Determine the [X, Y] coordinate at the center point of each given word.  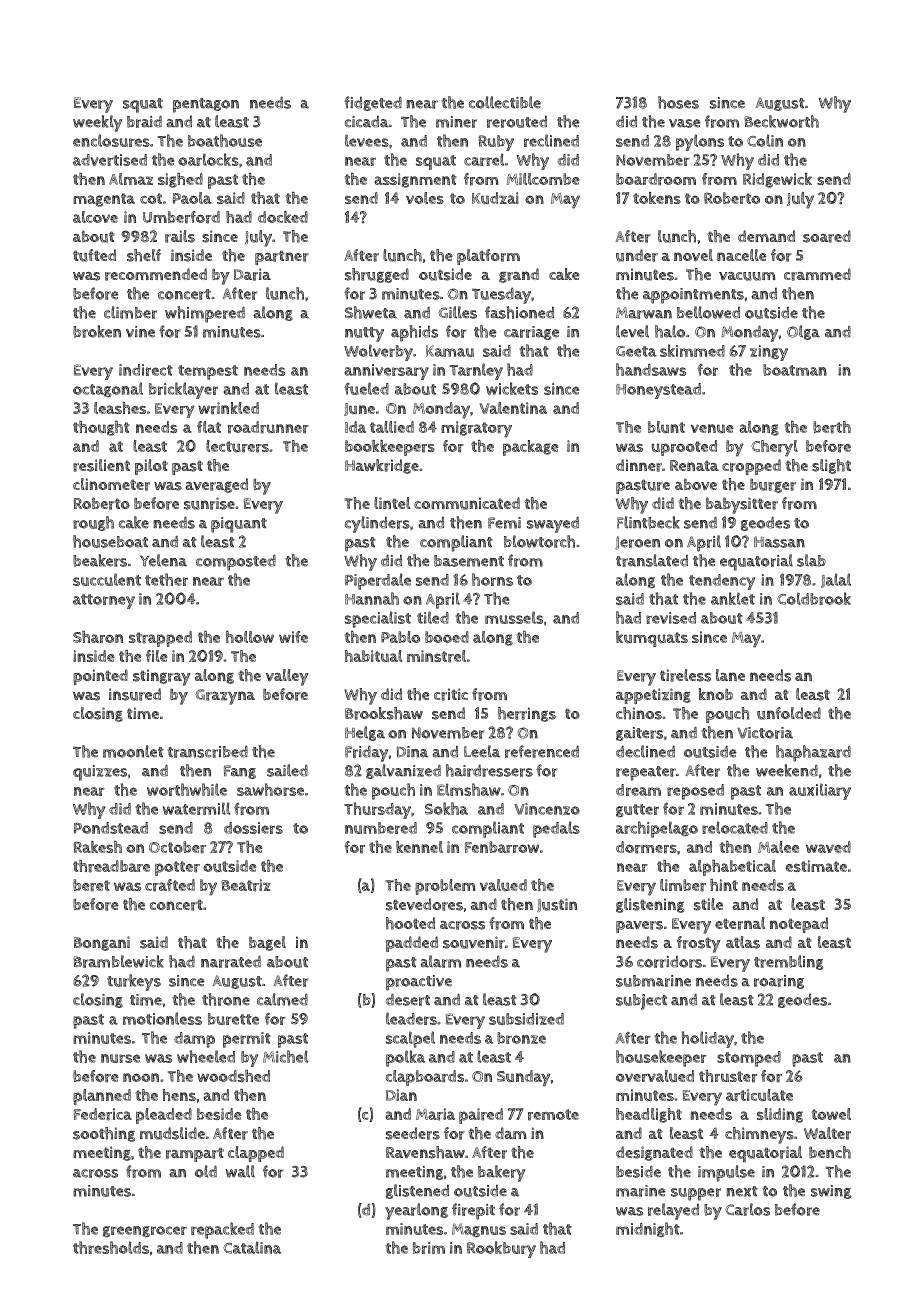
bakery [501, 1173]
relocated [735, 827]
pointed [100, 677]
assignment [415, 180]
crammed [817, 274]
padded [412, 944]
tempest [208, 372]
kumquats [652, 639]
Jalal [836, 580]
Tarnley [476, 371]
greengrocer [145, 1231]
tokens [657, 198]
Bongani [102, 943]
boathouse [225, 140]
